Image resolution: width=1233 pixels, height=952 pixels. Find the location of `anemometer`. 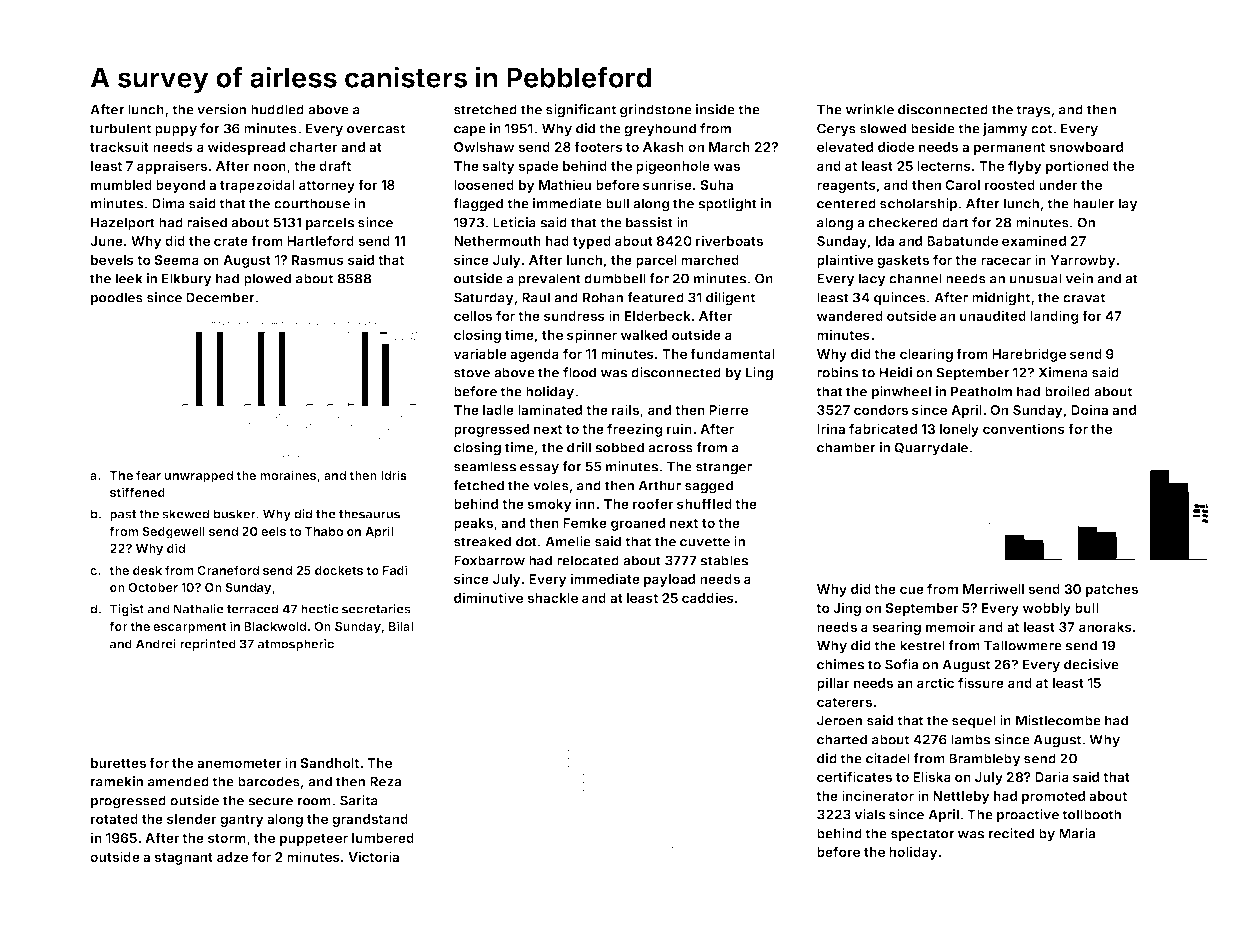

anemometer is located at coordinates (239, 763).
